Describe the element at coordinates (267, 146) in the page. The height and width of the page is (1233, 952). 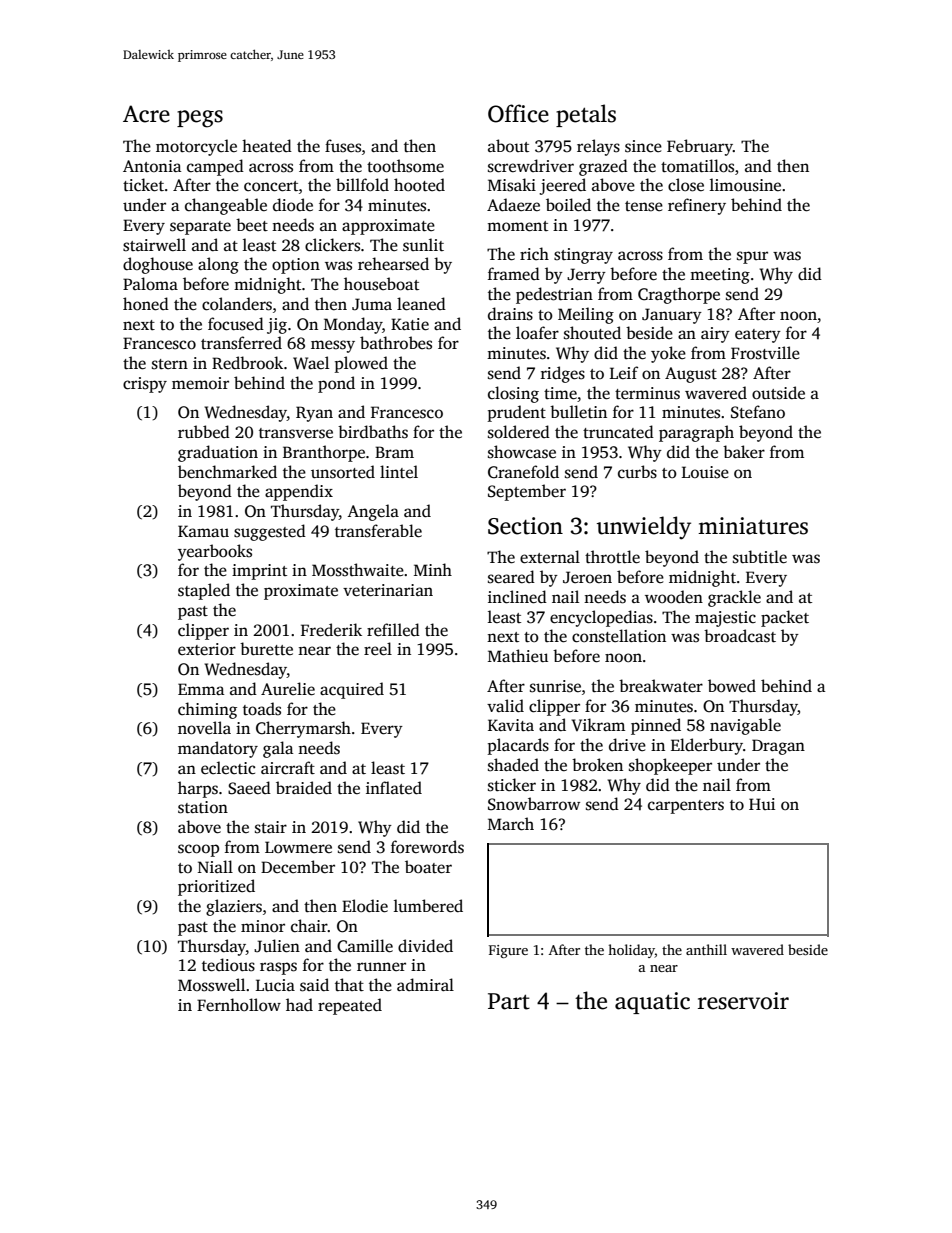
I see `heated` at that location.
